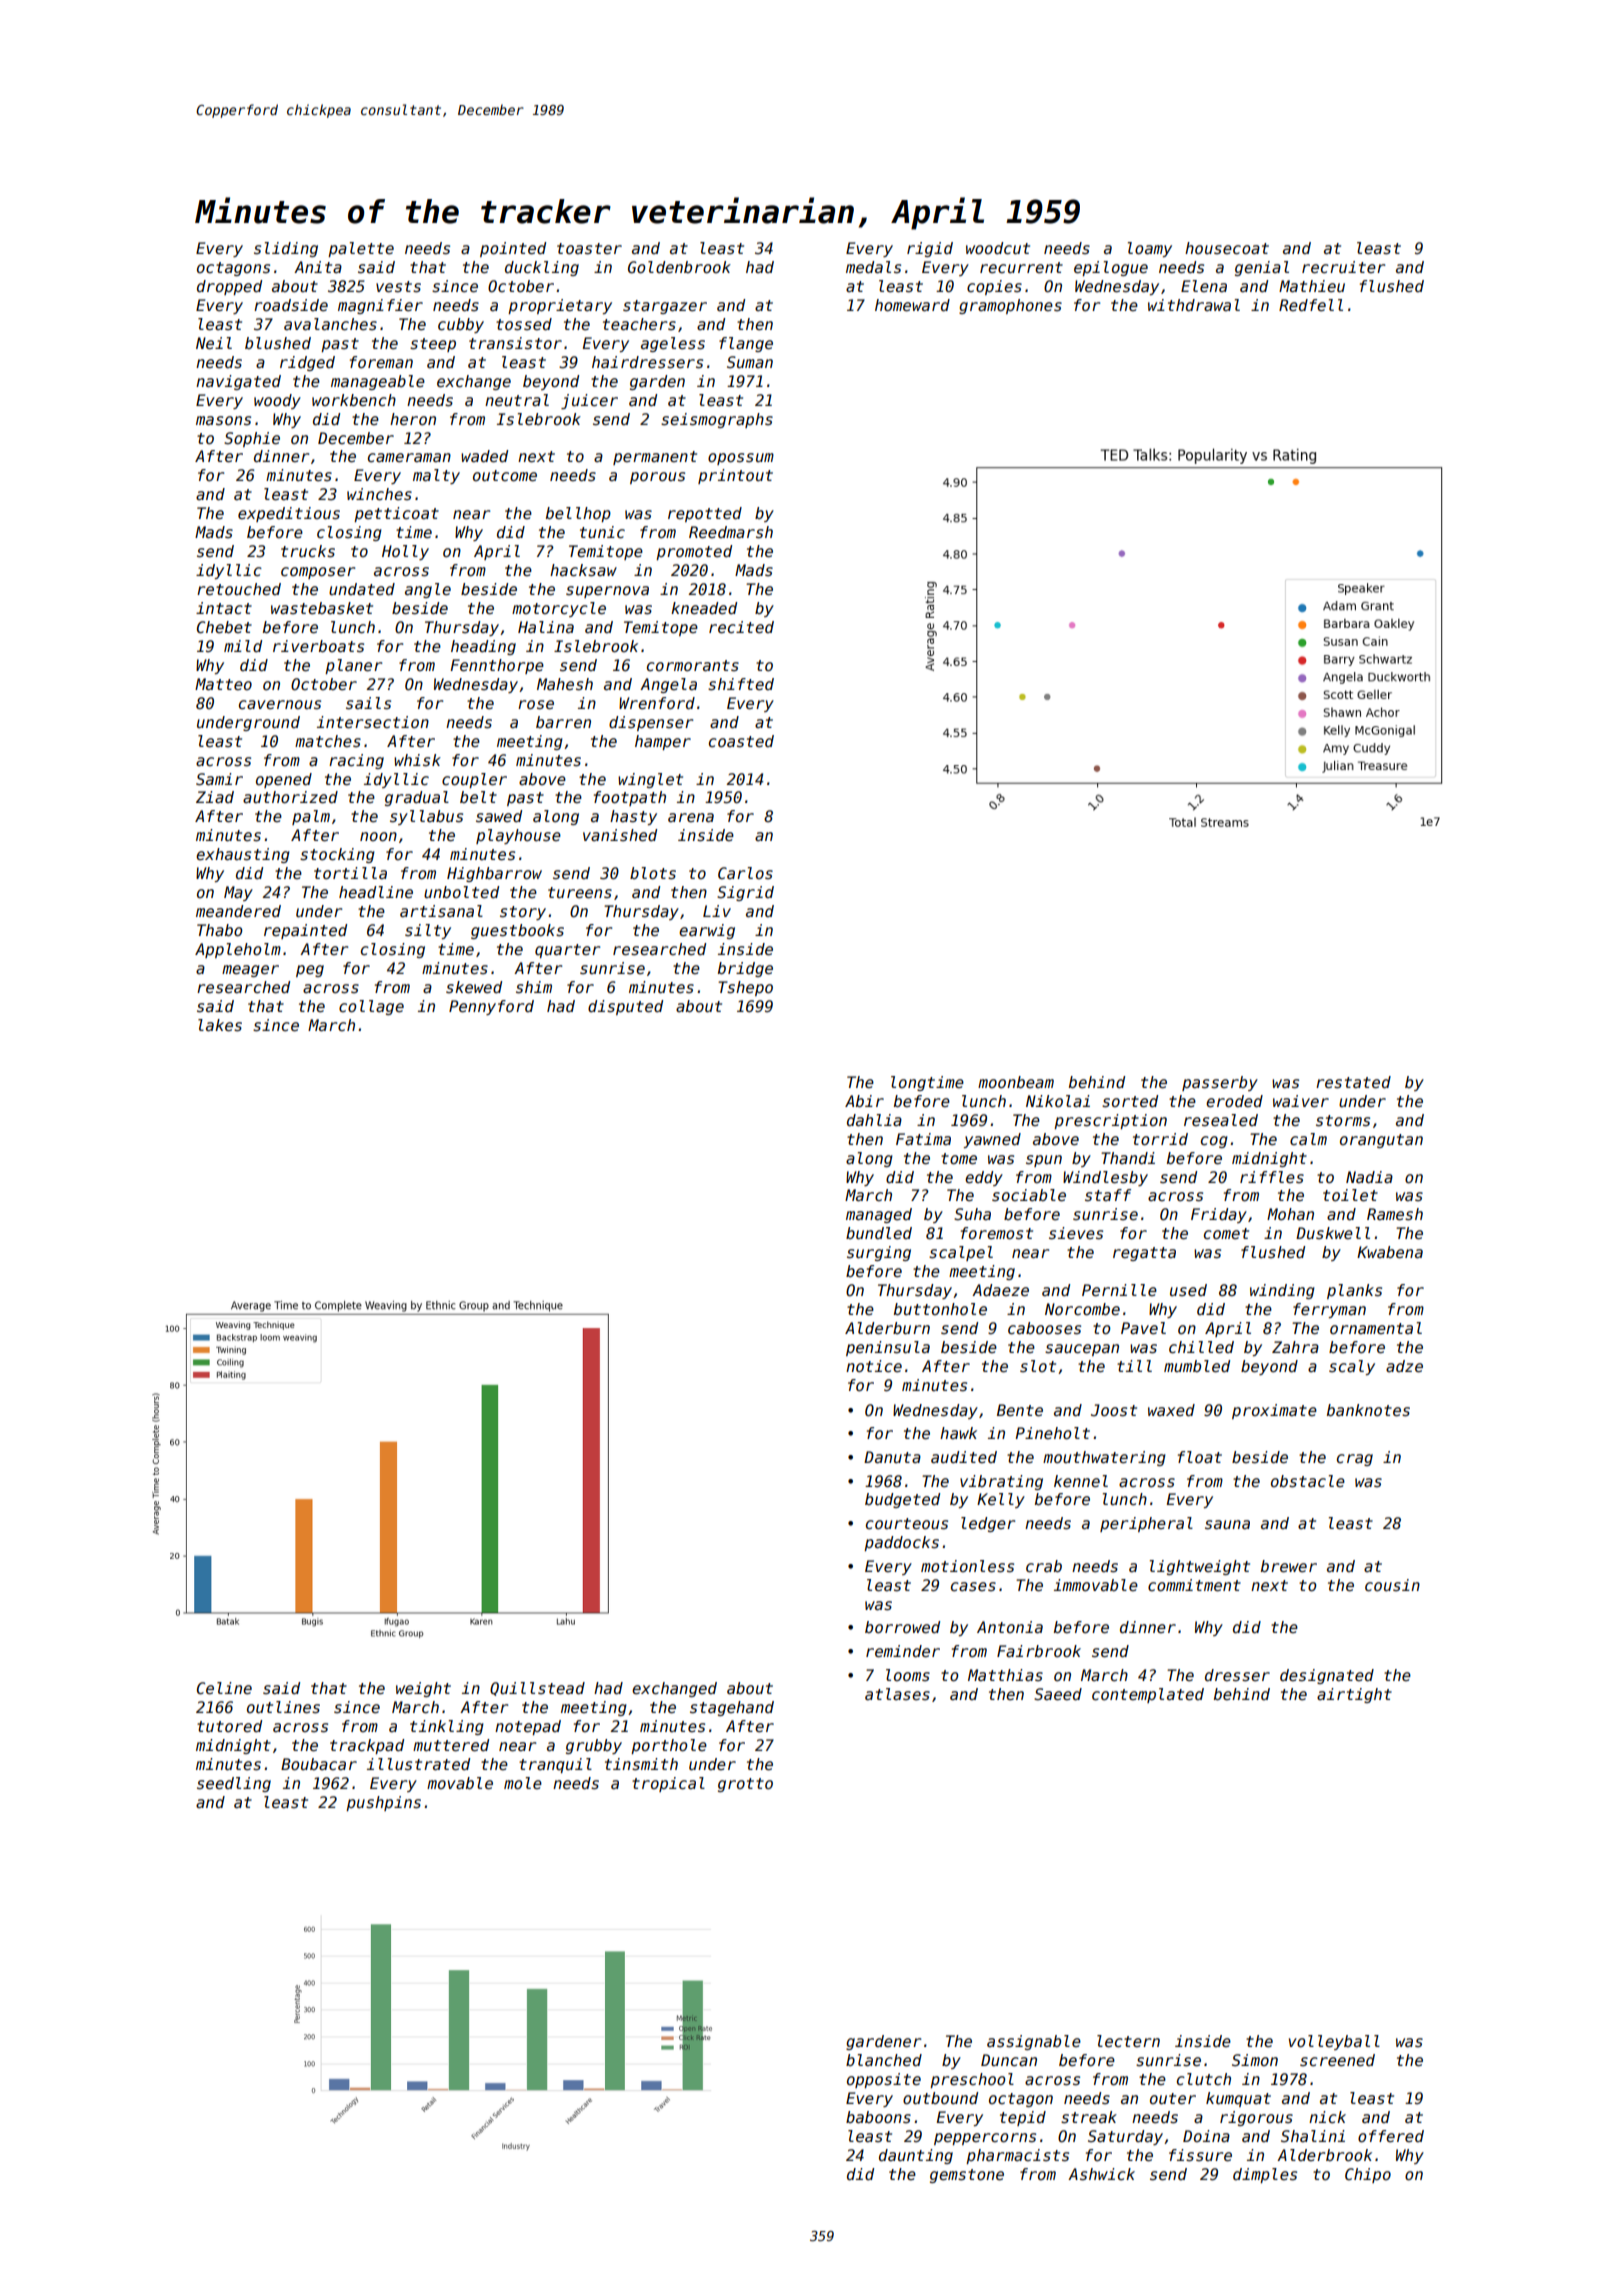  I want to click on blanched, so click(884, 2060).
